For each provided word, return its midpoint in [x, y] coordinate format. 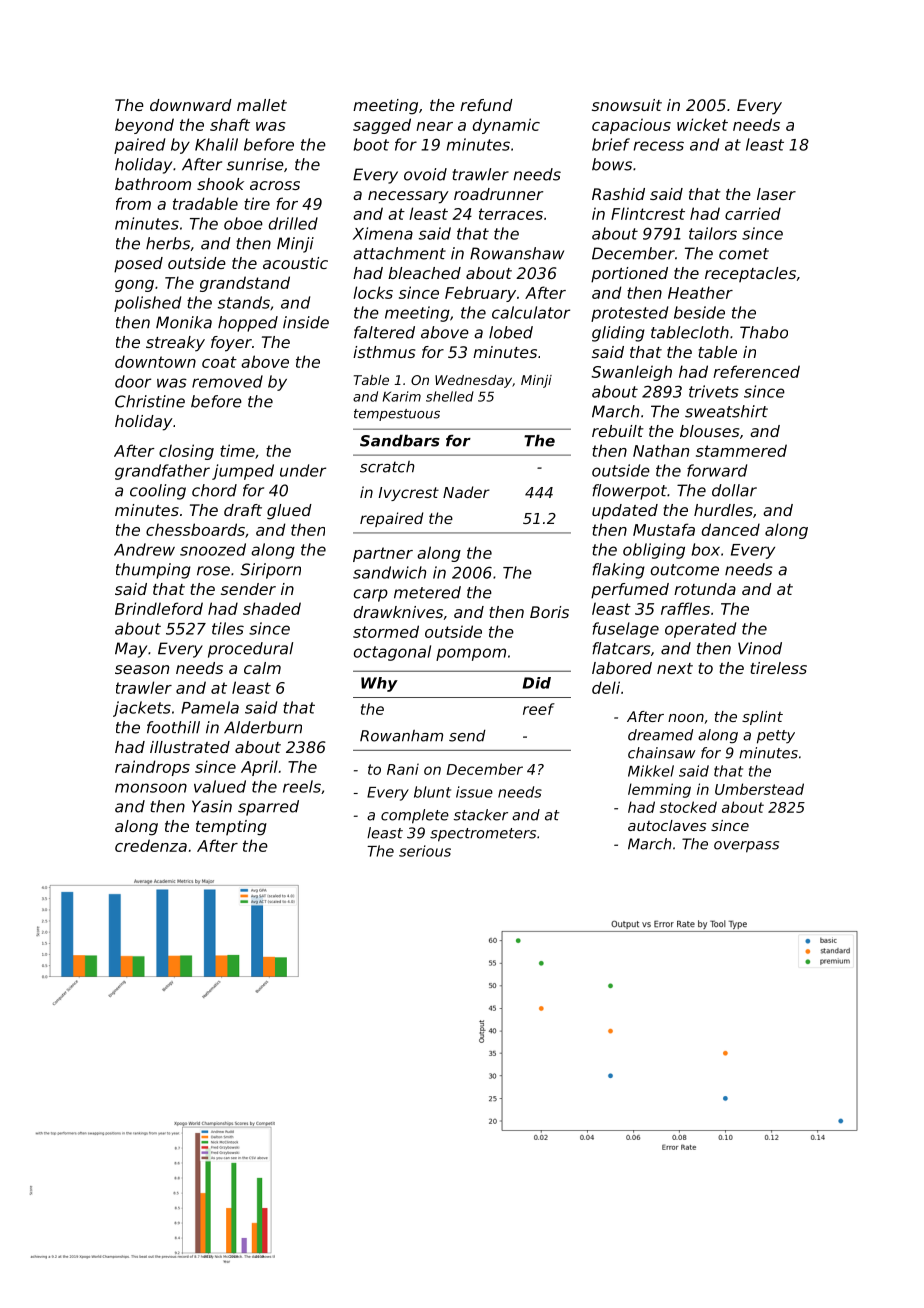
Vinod [760, 648]
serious [425, 851]
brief [611, 144]
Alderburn [263, 727]
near [434, 126]
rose [213, 571]
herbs [168, 243]
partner [383, 554]
